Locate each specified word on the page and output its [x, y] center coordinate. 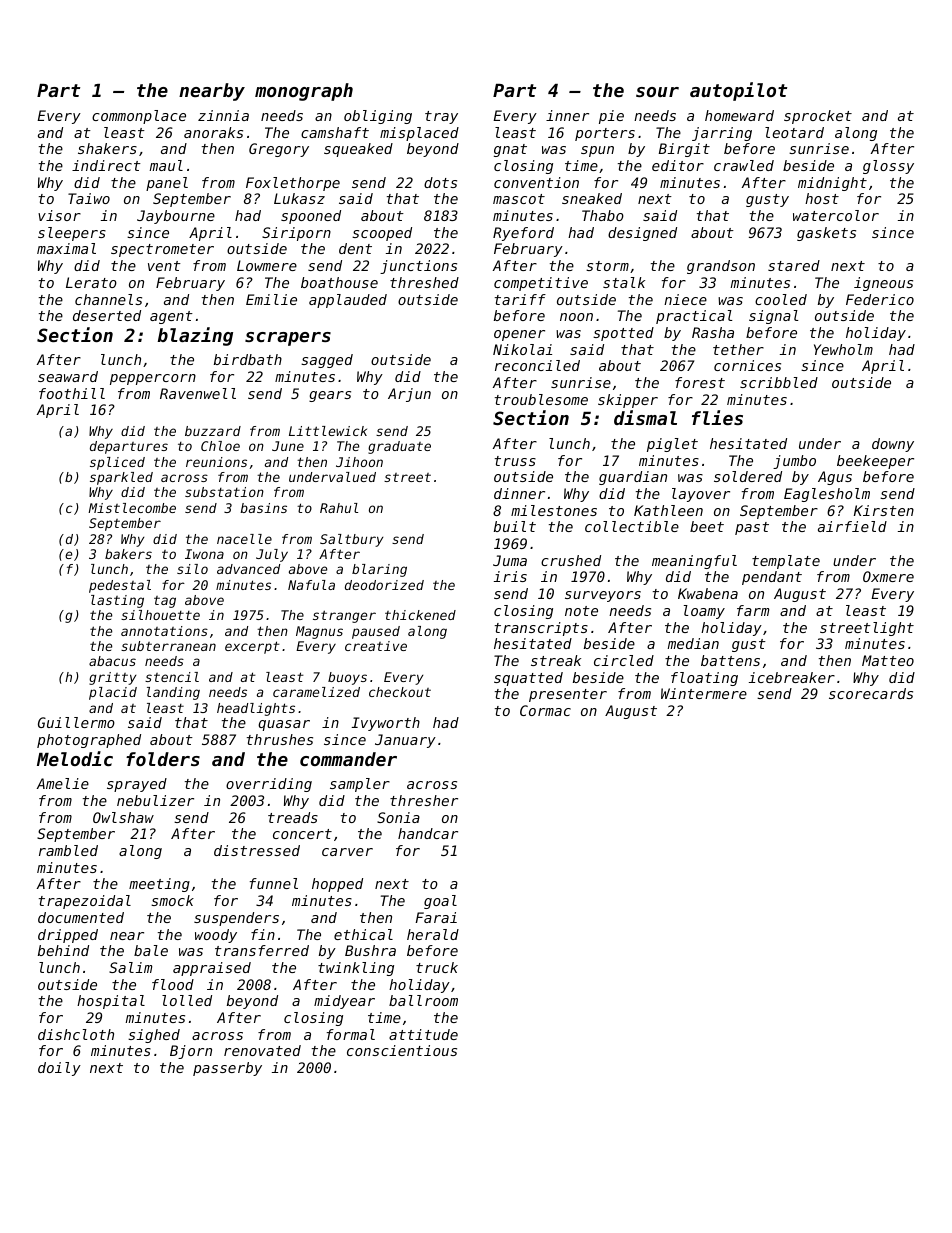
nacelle [244, 539]
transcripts [541, 629]
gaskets [826, 234]
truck [437, 967]
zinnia [223, 115]
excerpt [252, 647]
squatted [528, 679]
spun [597, 151]
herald [433, 934]
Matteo [888, 660]
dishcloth [76, 1034]
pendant [772, 578]
